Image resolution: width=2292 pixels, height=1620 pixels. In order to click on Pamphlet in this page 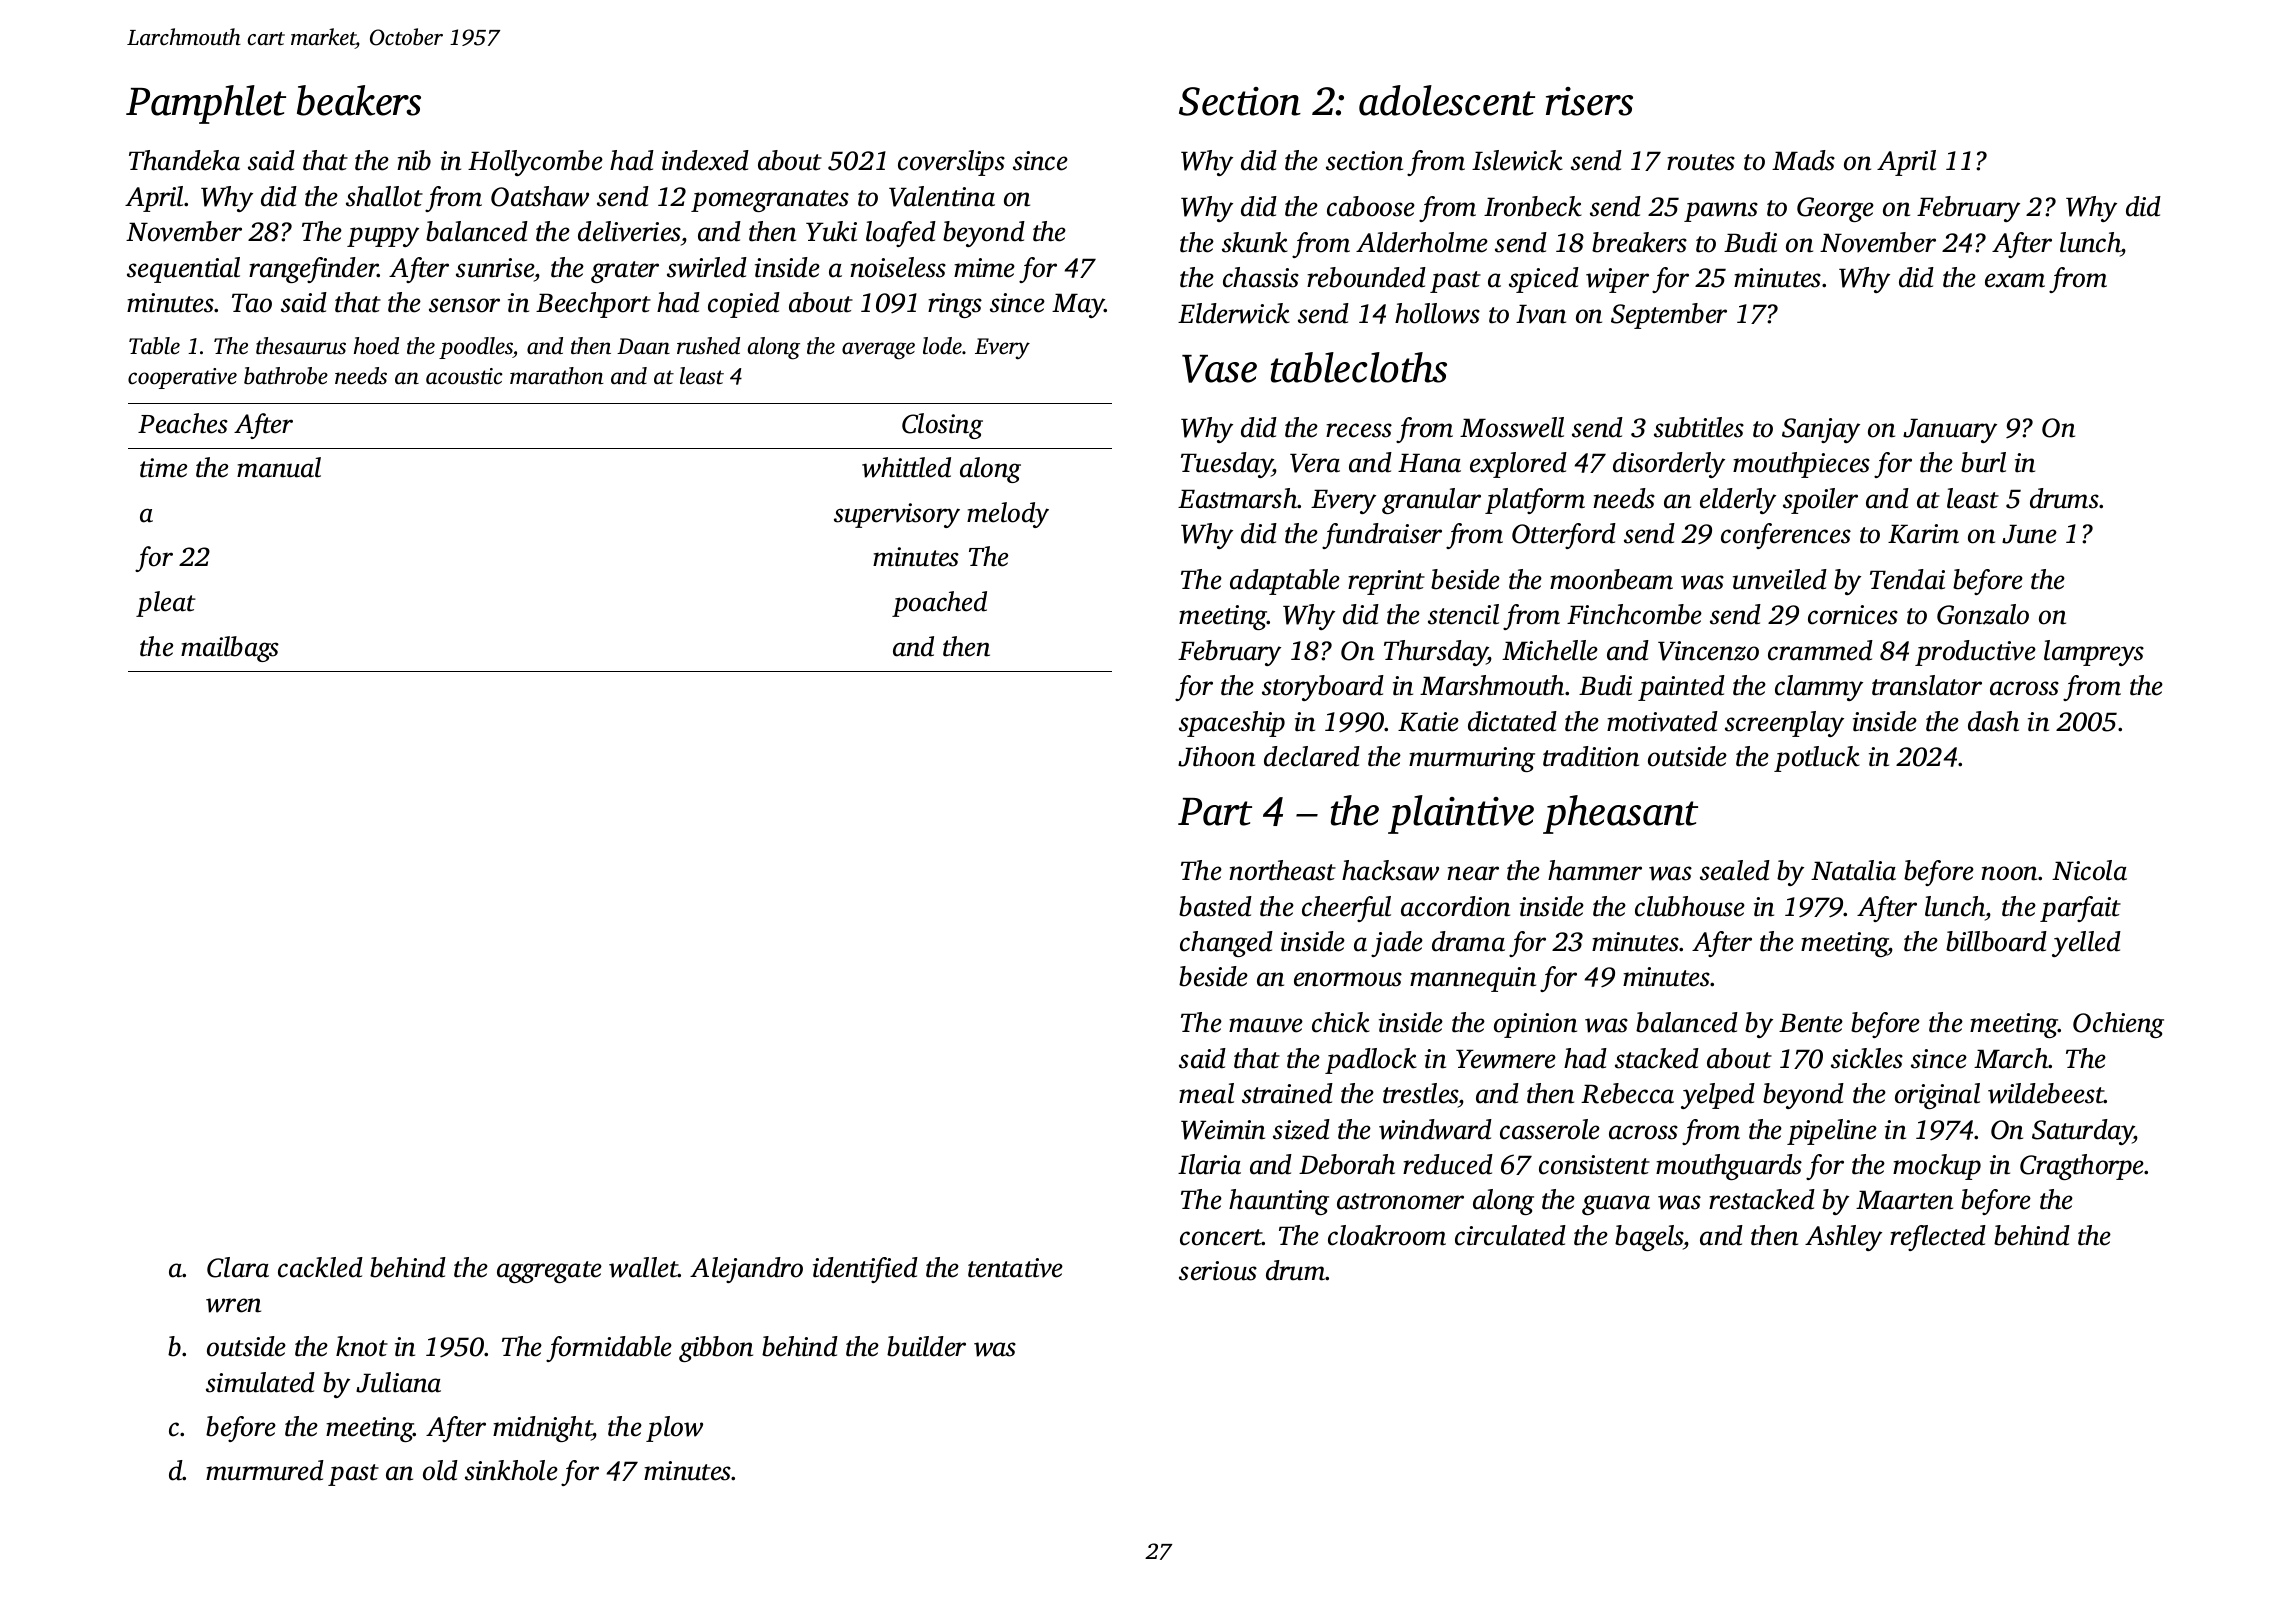, I will do `click(206, 104)`.
